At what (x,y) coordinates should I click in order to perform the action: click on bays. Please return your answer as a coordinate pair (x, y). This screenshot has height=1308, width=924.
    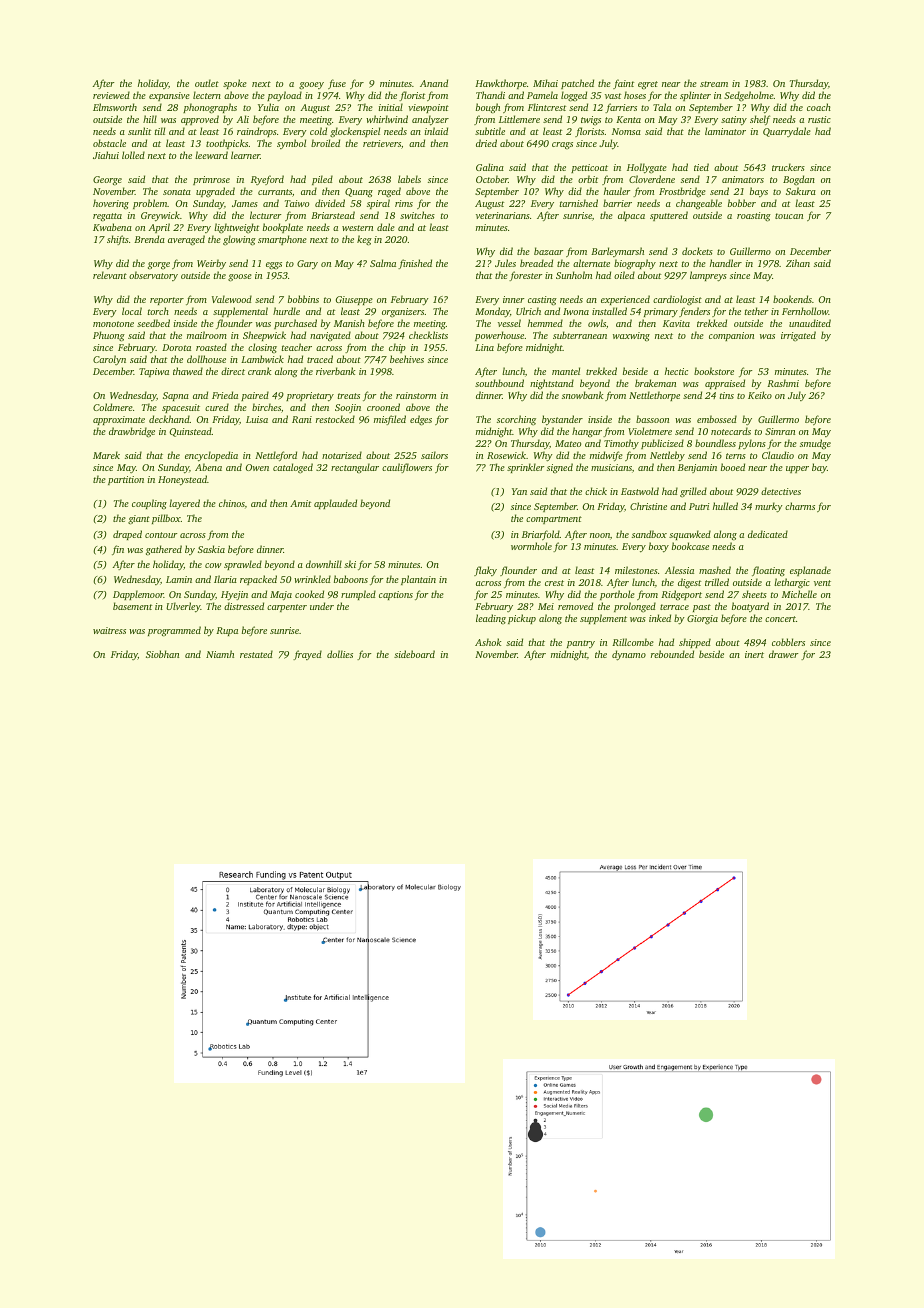
    Looking at the image, I should click on (759, 192).
